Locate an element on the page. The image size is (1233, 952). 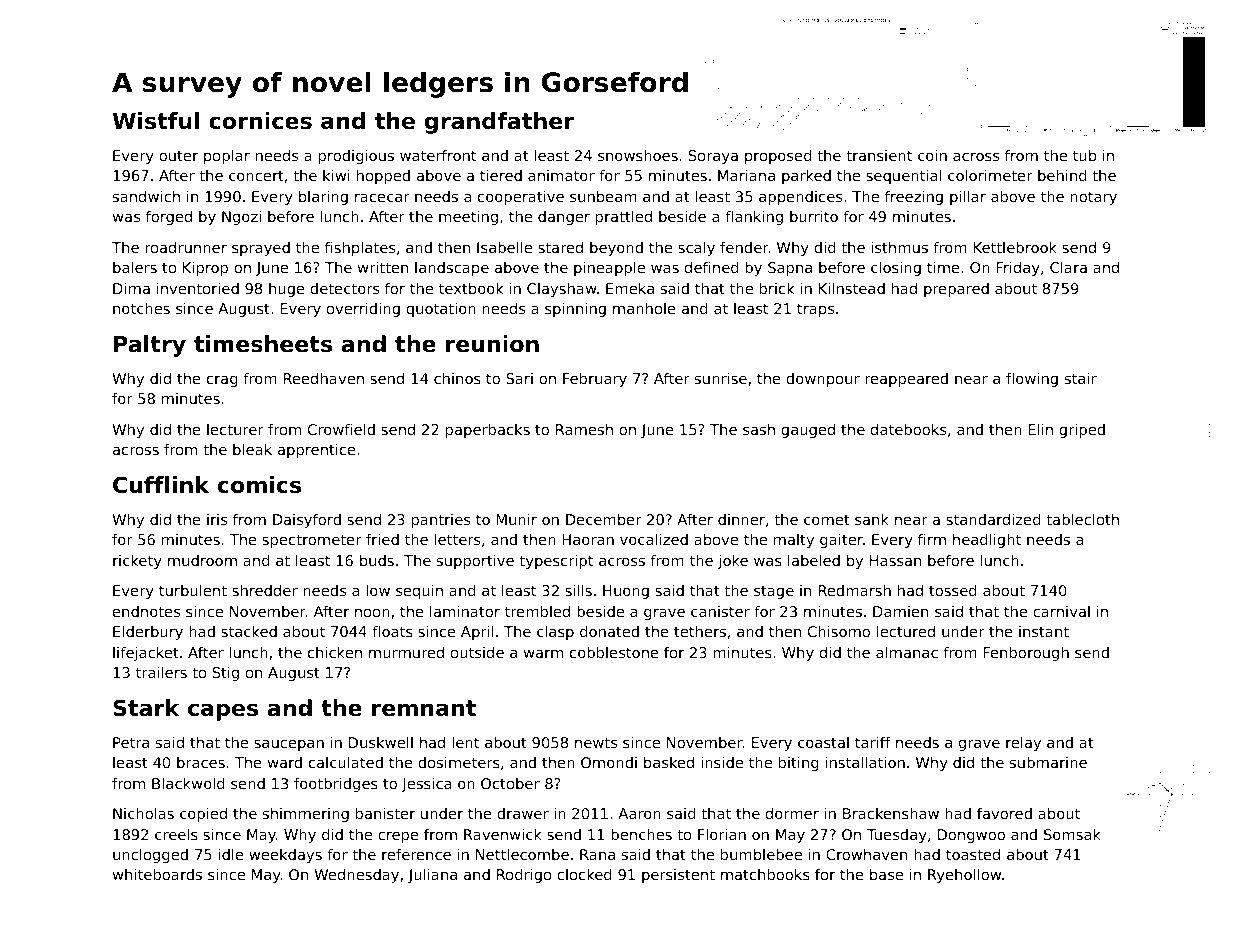
Reedhaven is located at coordinates (323, 378).
